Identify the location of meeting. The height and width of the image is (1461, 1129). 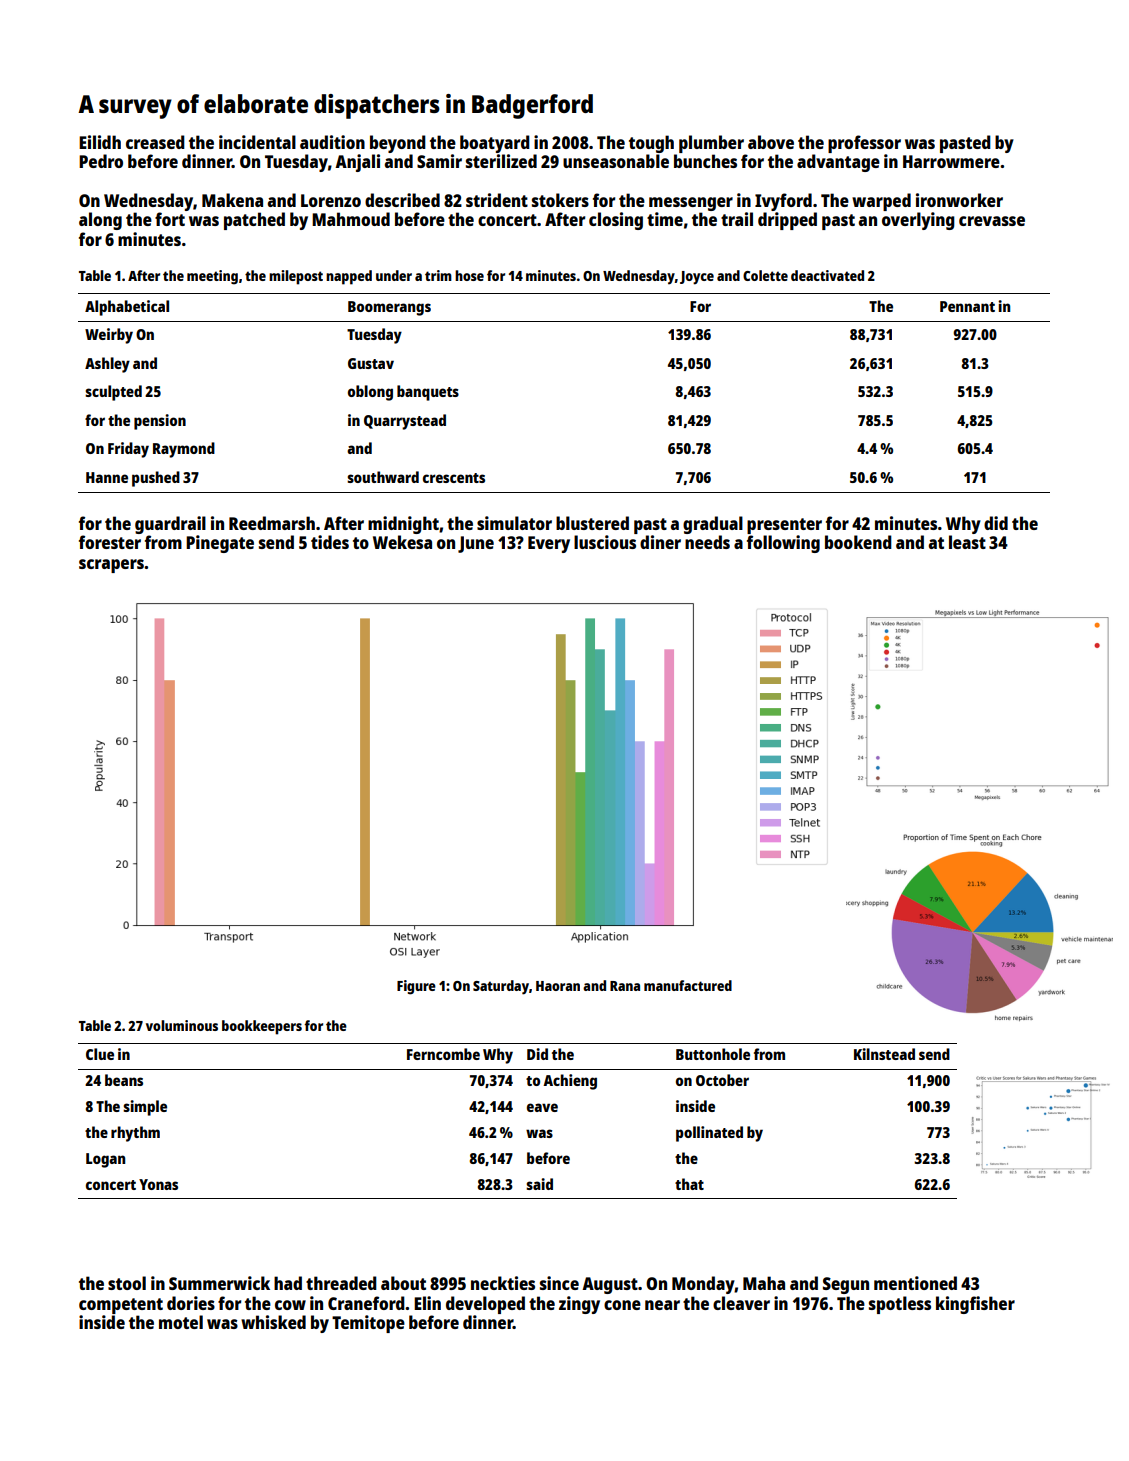
(212, 277).
